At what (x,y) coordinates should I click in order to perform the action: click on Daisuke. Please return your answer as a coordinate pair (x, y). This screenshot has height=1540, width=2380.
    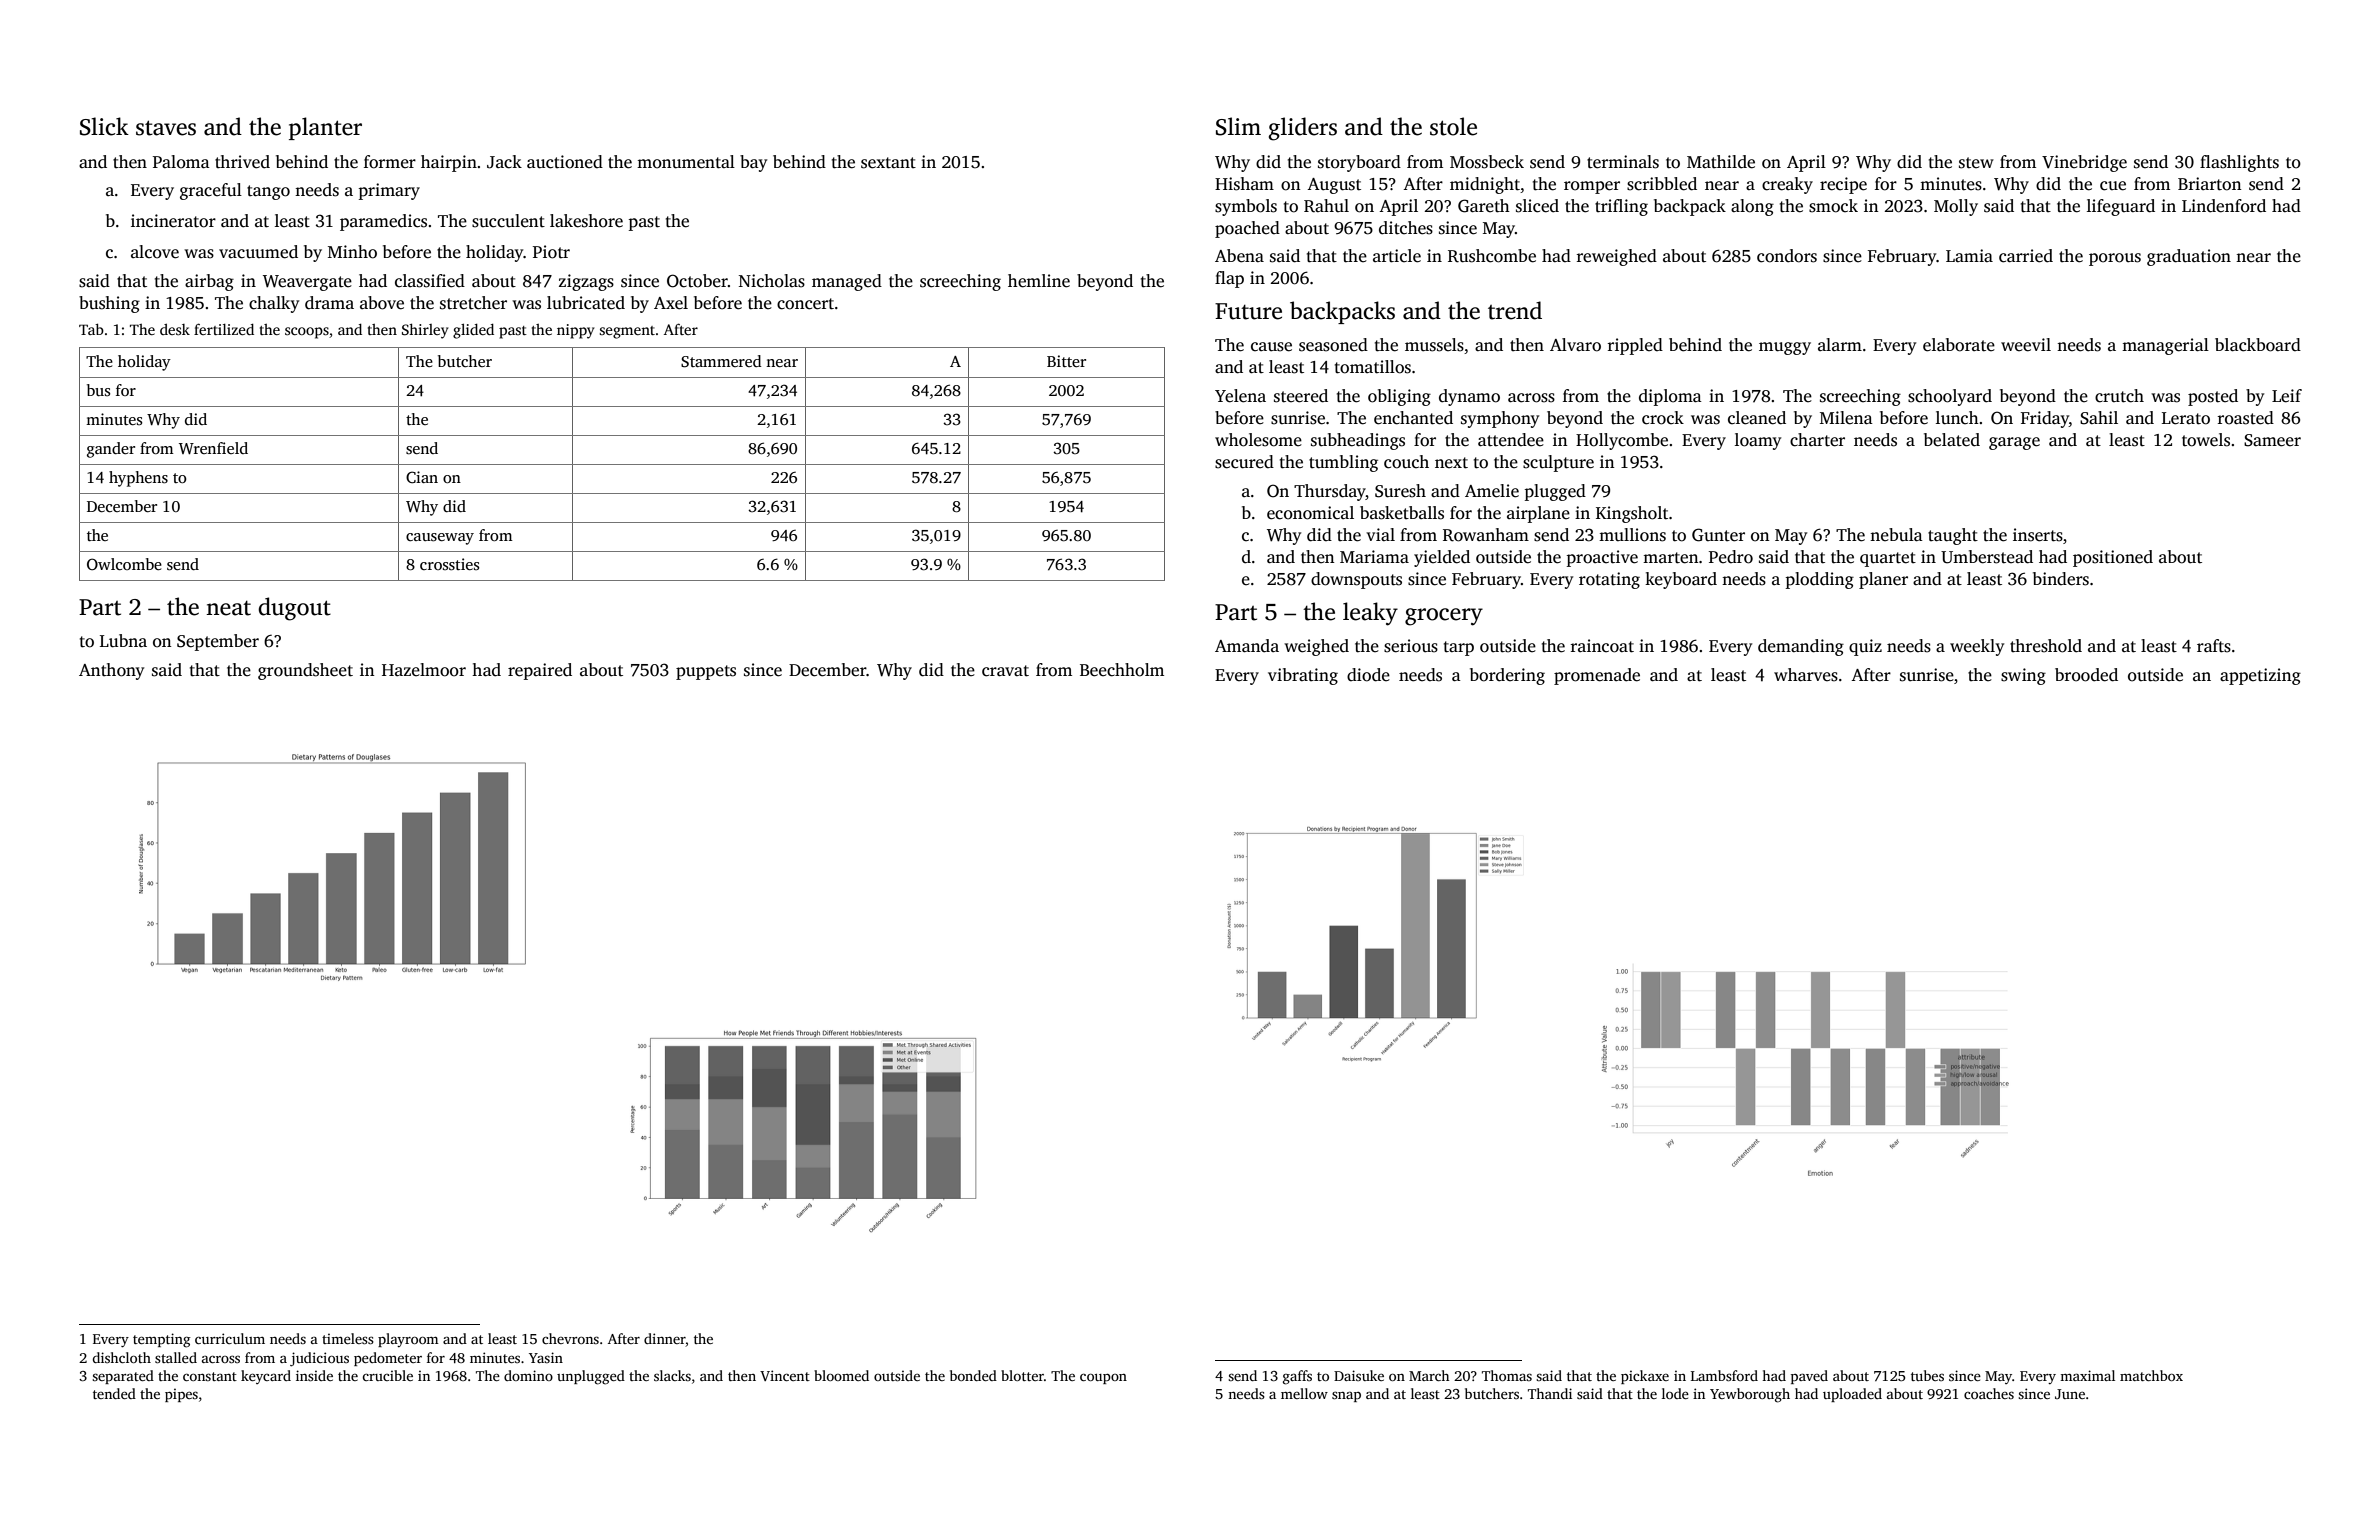
    Looking at the image, I should click on (1359, 1375).
